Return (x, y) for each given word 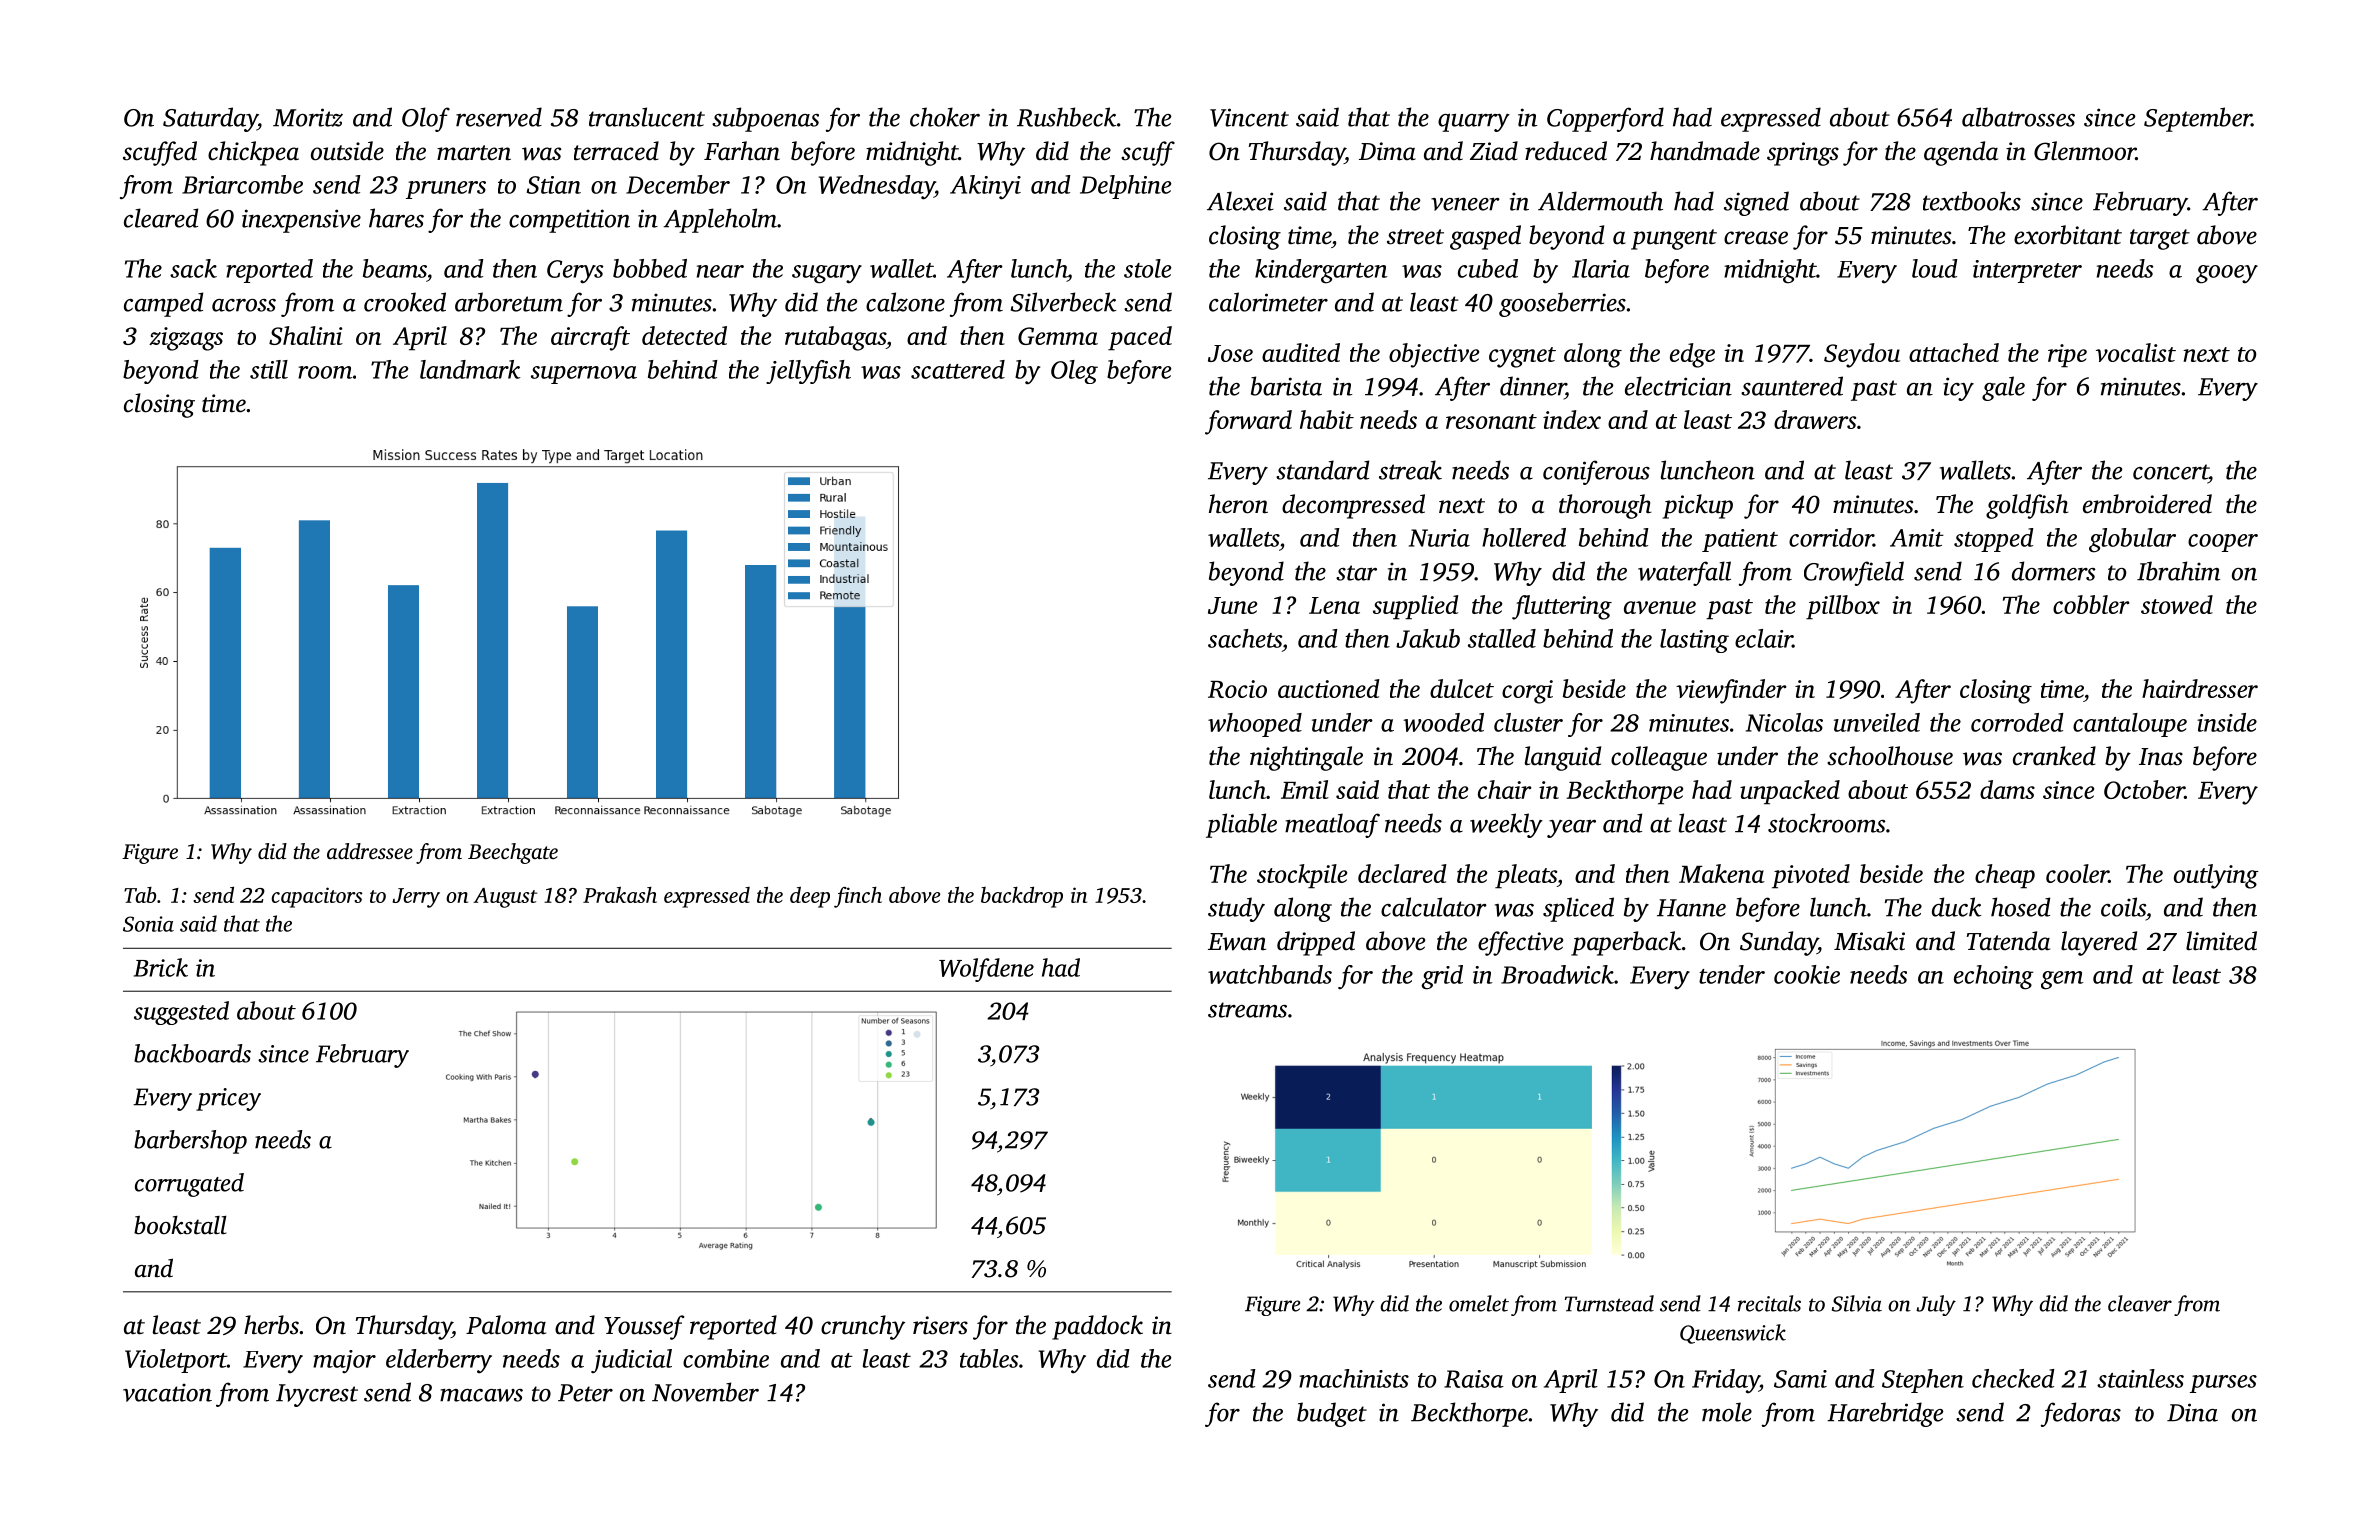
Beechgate (513, 853)
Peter (585, 1393)
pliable (1241, 825)
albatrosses (2018, 117)
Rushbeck (1066, 117)
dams (2007, 789)
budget (1332, 1414)
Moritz (308, 117)
